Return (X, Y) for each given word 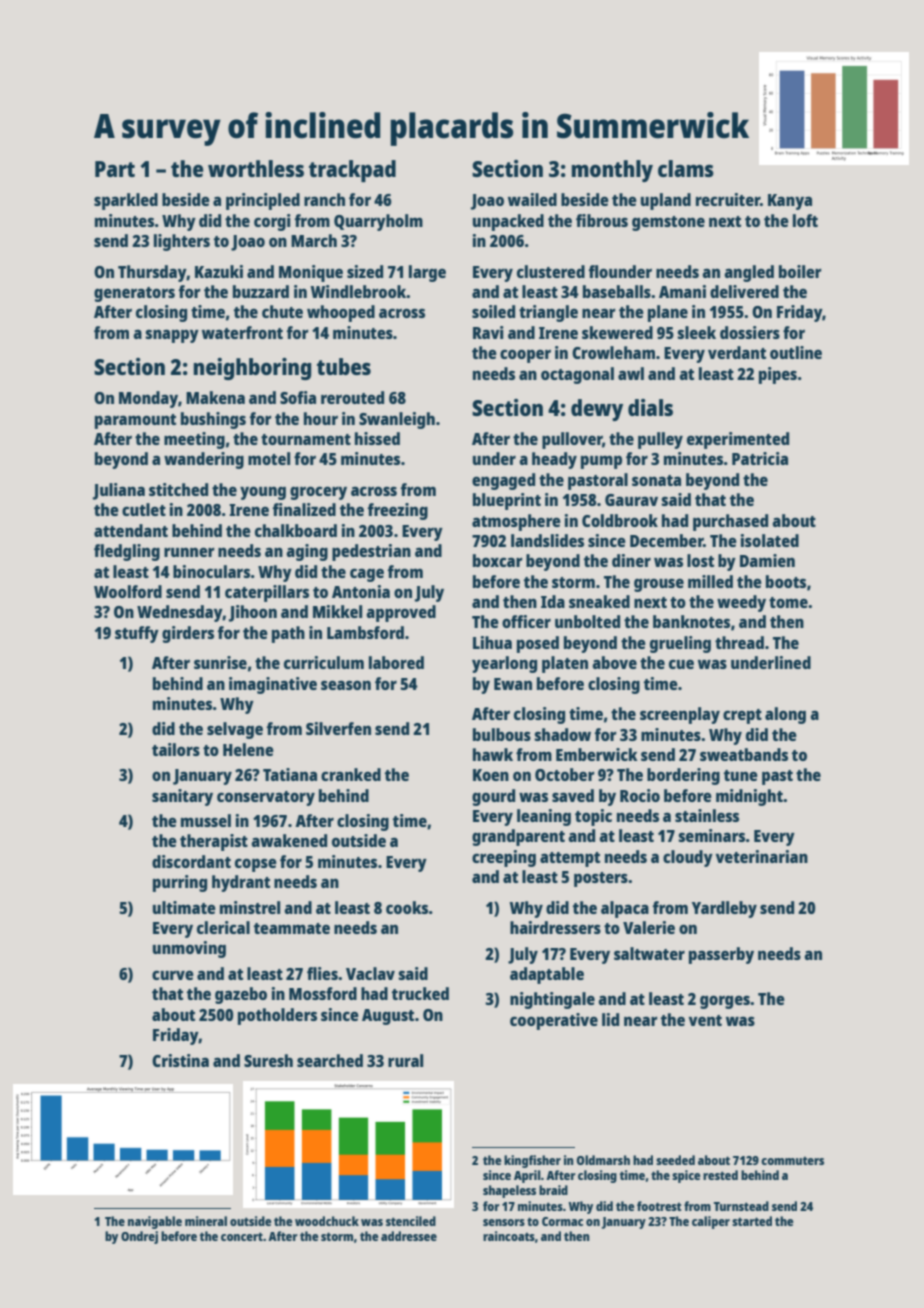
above (614, 662)
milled (710, 581)
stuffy (137, 634)
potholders (277, 1016)
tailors (176, 749)
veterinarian (762, 856)
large (427, 273)
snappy (172, 336)
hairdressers (555, 927)
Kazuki (219, 271)
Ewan (513, 684)
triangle (548, 313)
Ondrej (139, 1237)
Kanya (790, 202)
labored (396, 662)
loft (805, 220)
